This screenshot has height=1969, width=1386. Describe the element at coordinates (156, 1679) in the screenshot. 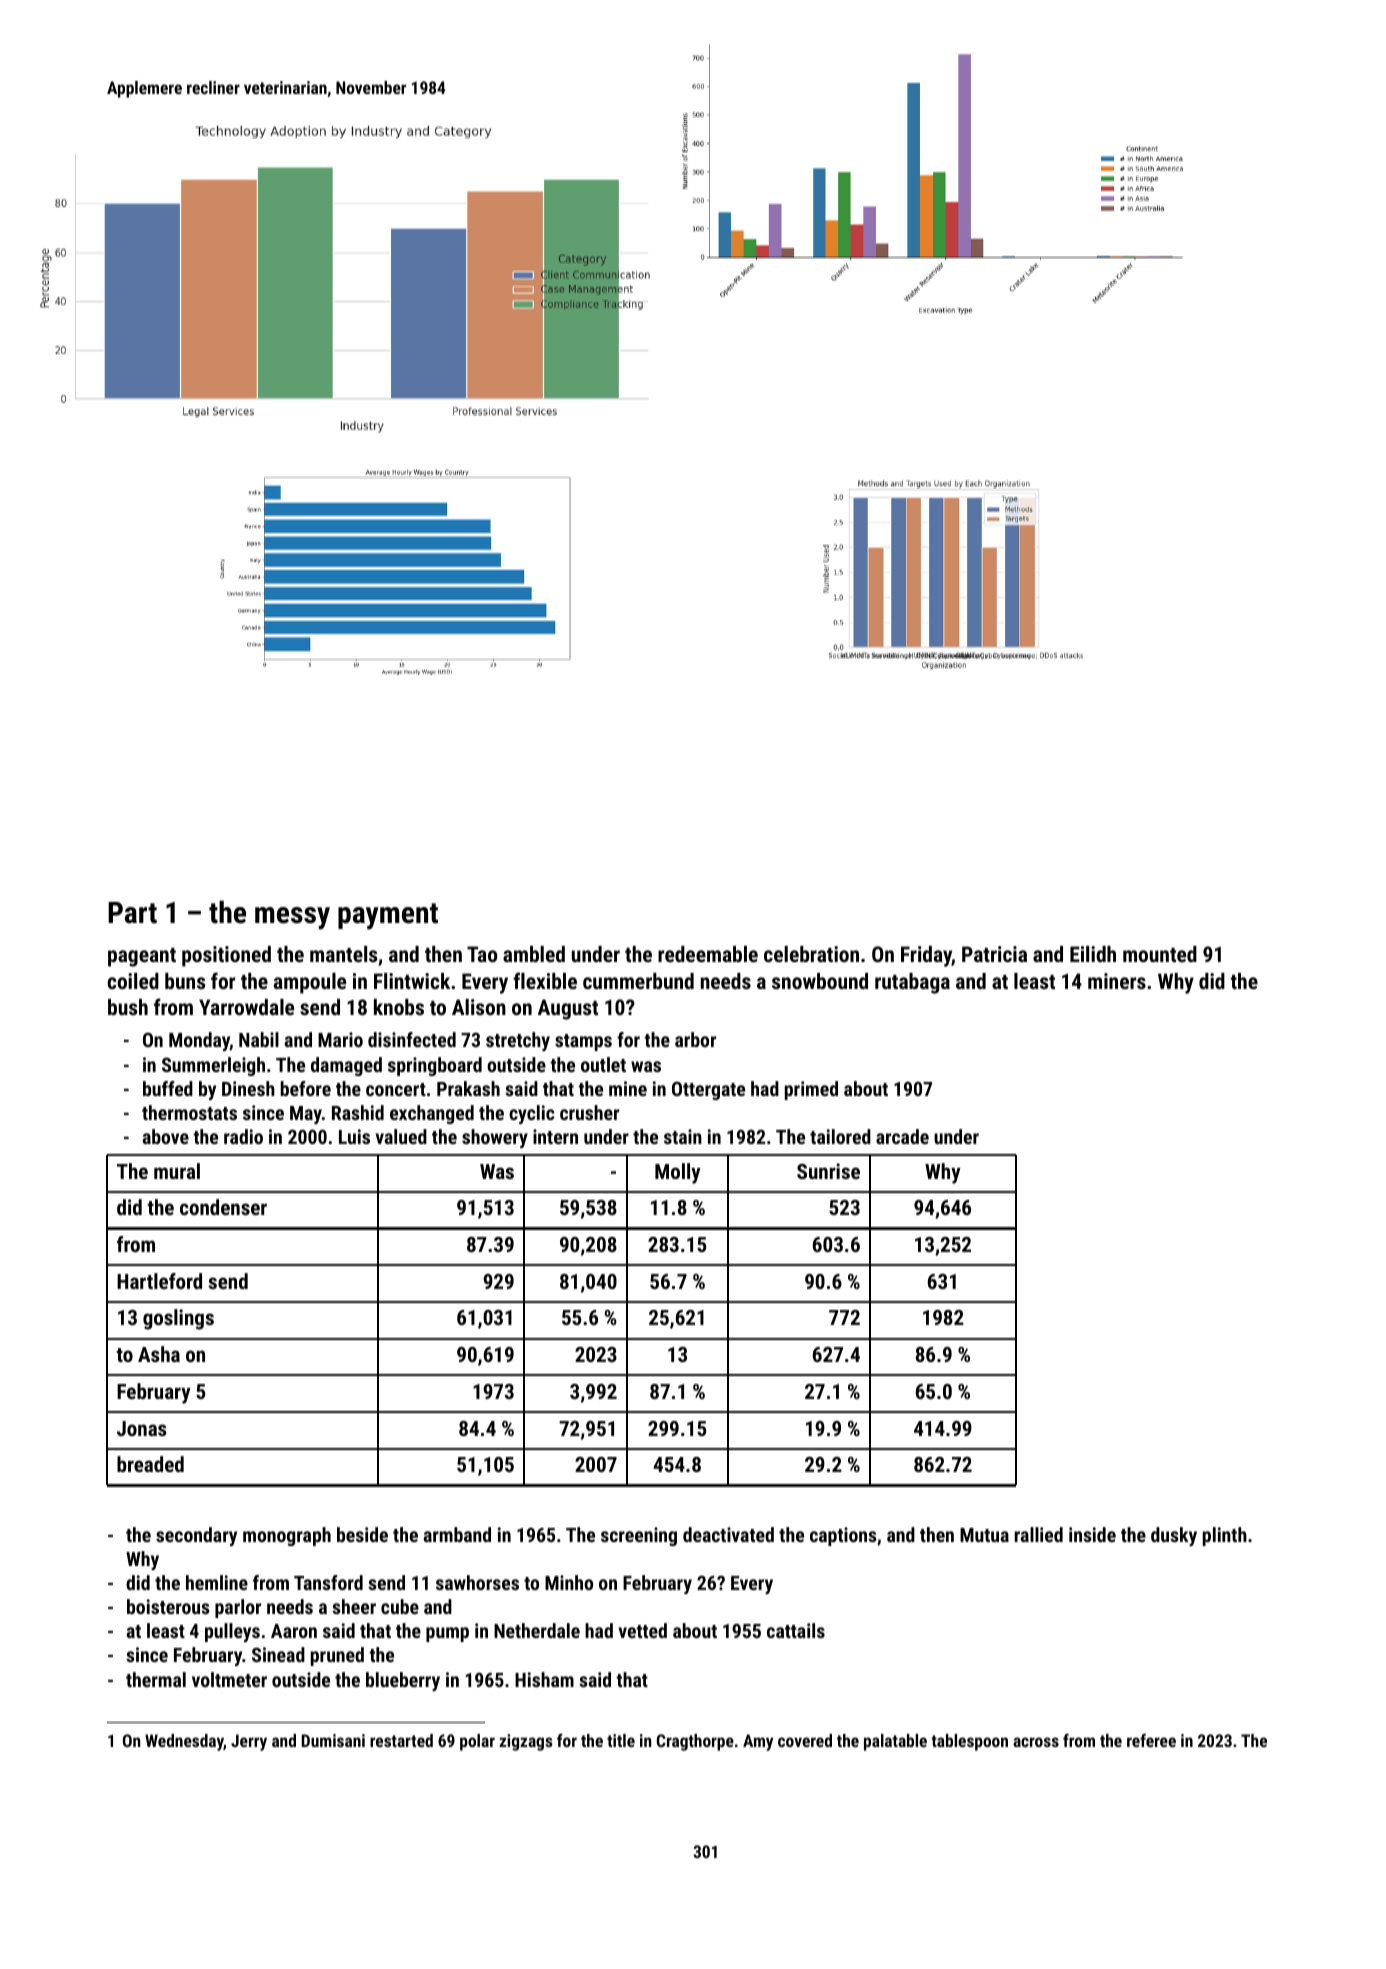

I see `thermal` at that location.
